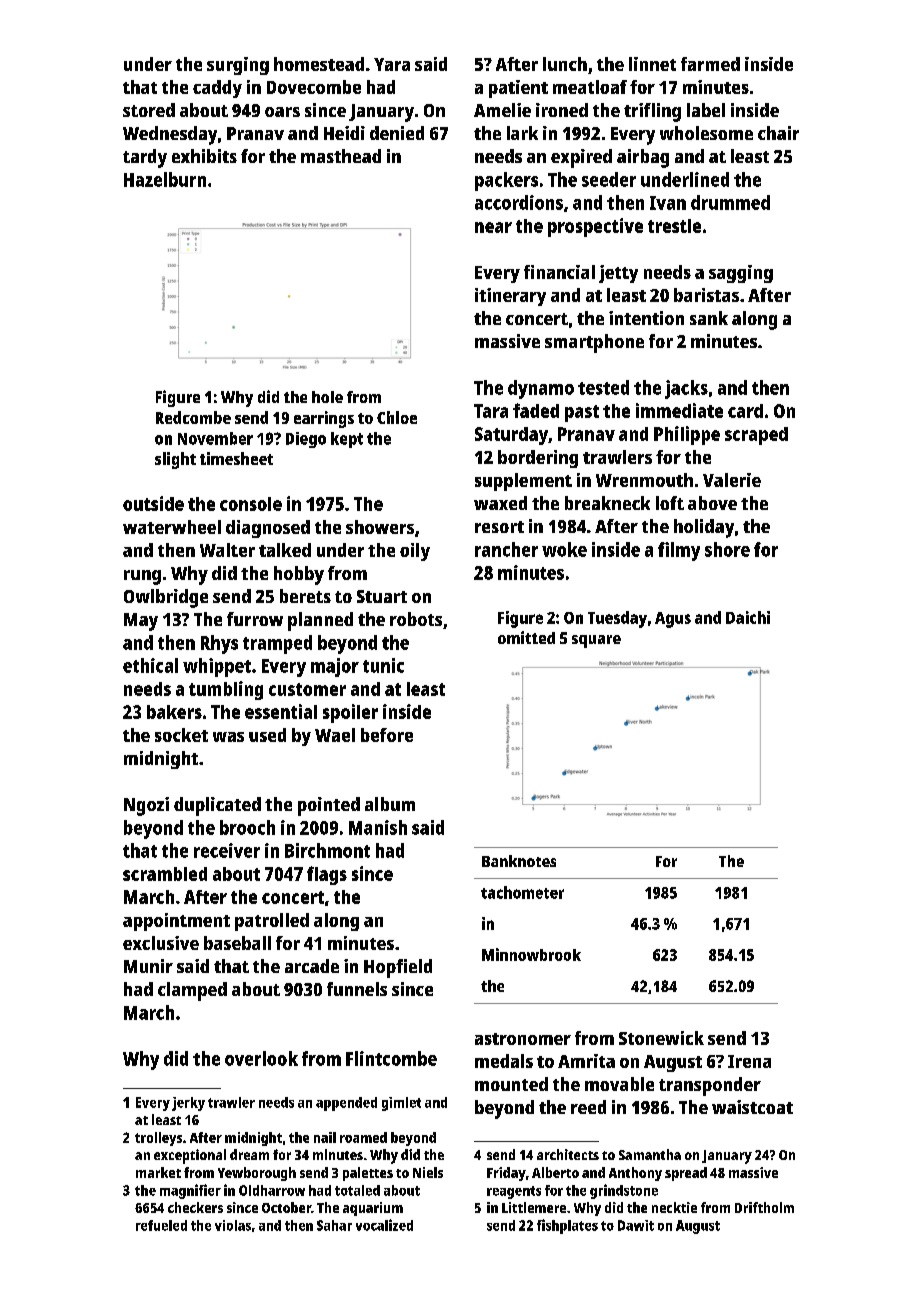  I want to click on tunic, so click(383, 665).
